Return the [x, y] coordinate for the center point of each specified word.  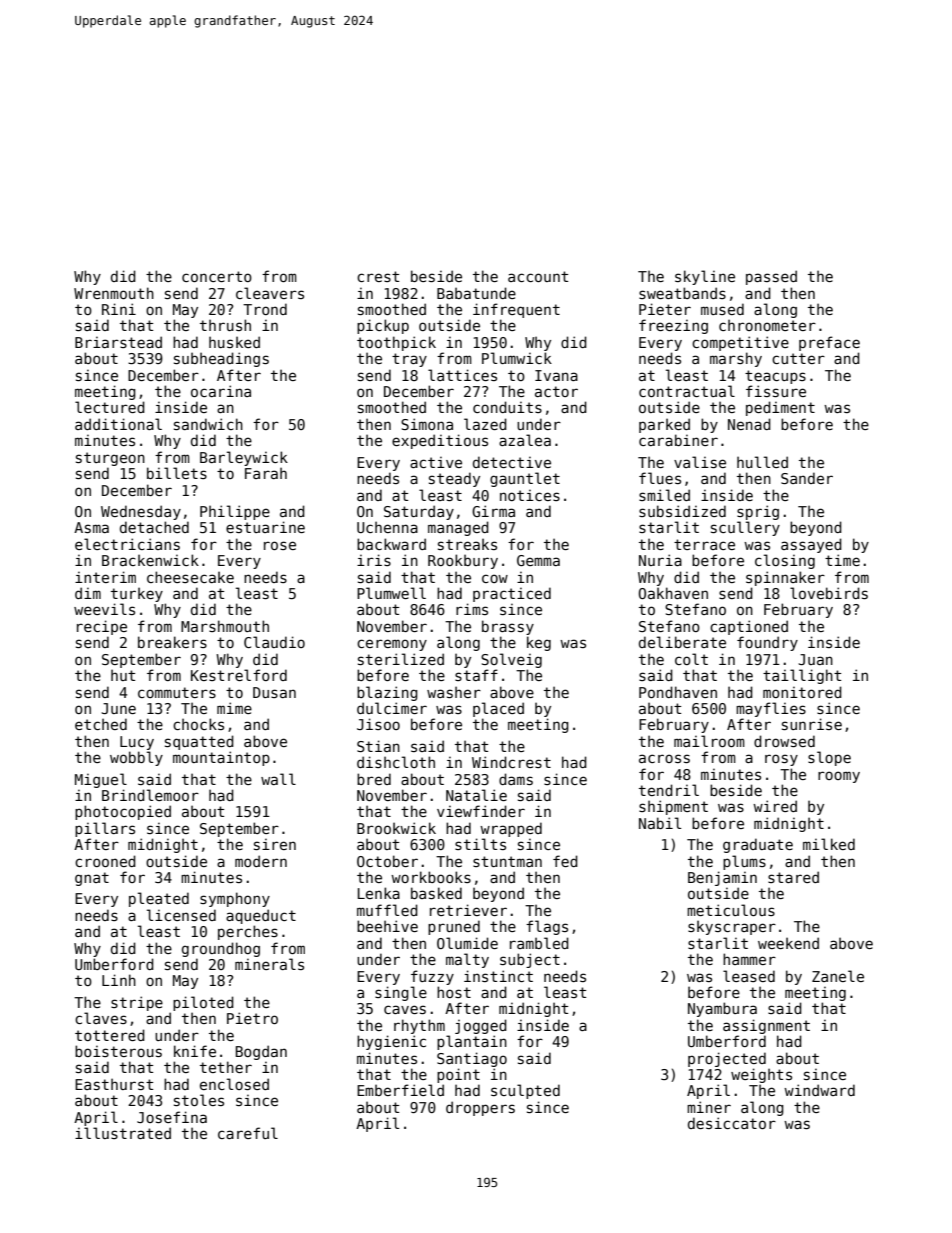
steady [454, 479]
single [401, 993]
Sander [807, 478]
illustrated [123, 1133]
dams [516, 779]
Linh [119, 980]
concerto [217, 276]
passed [771, 277]
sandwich [208, 424]
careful [248, 1133]
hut [123, 675]
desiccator [732, 1123]
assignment [766, 1026]
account [538, 276]
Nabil [660, 823]
